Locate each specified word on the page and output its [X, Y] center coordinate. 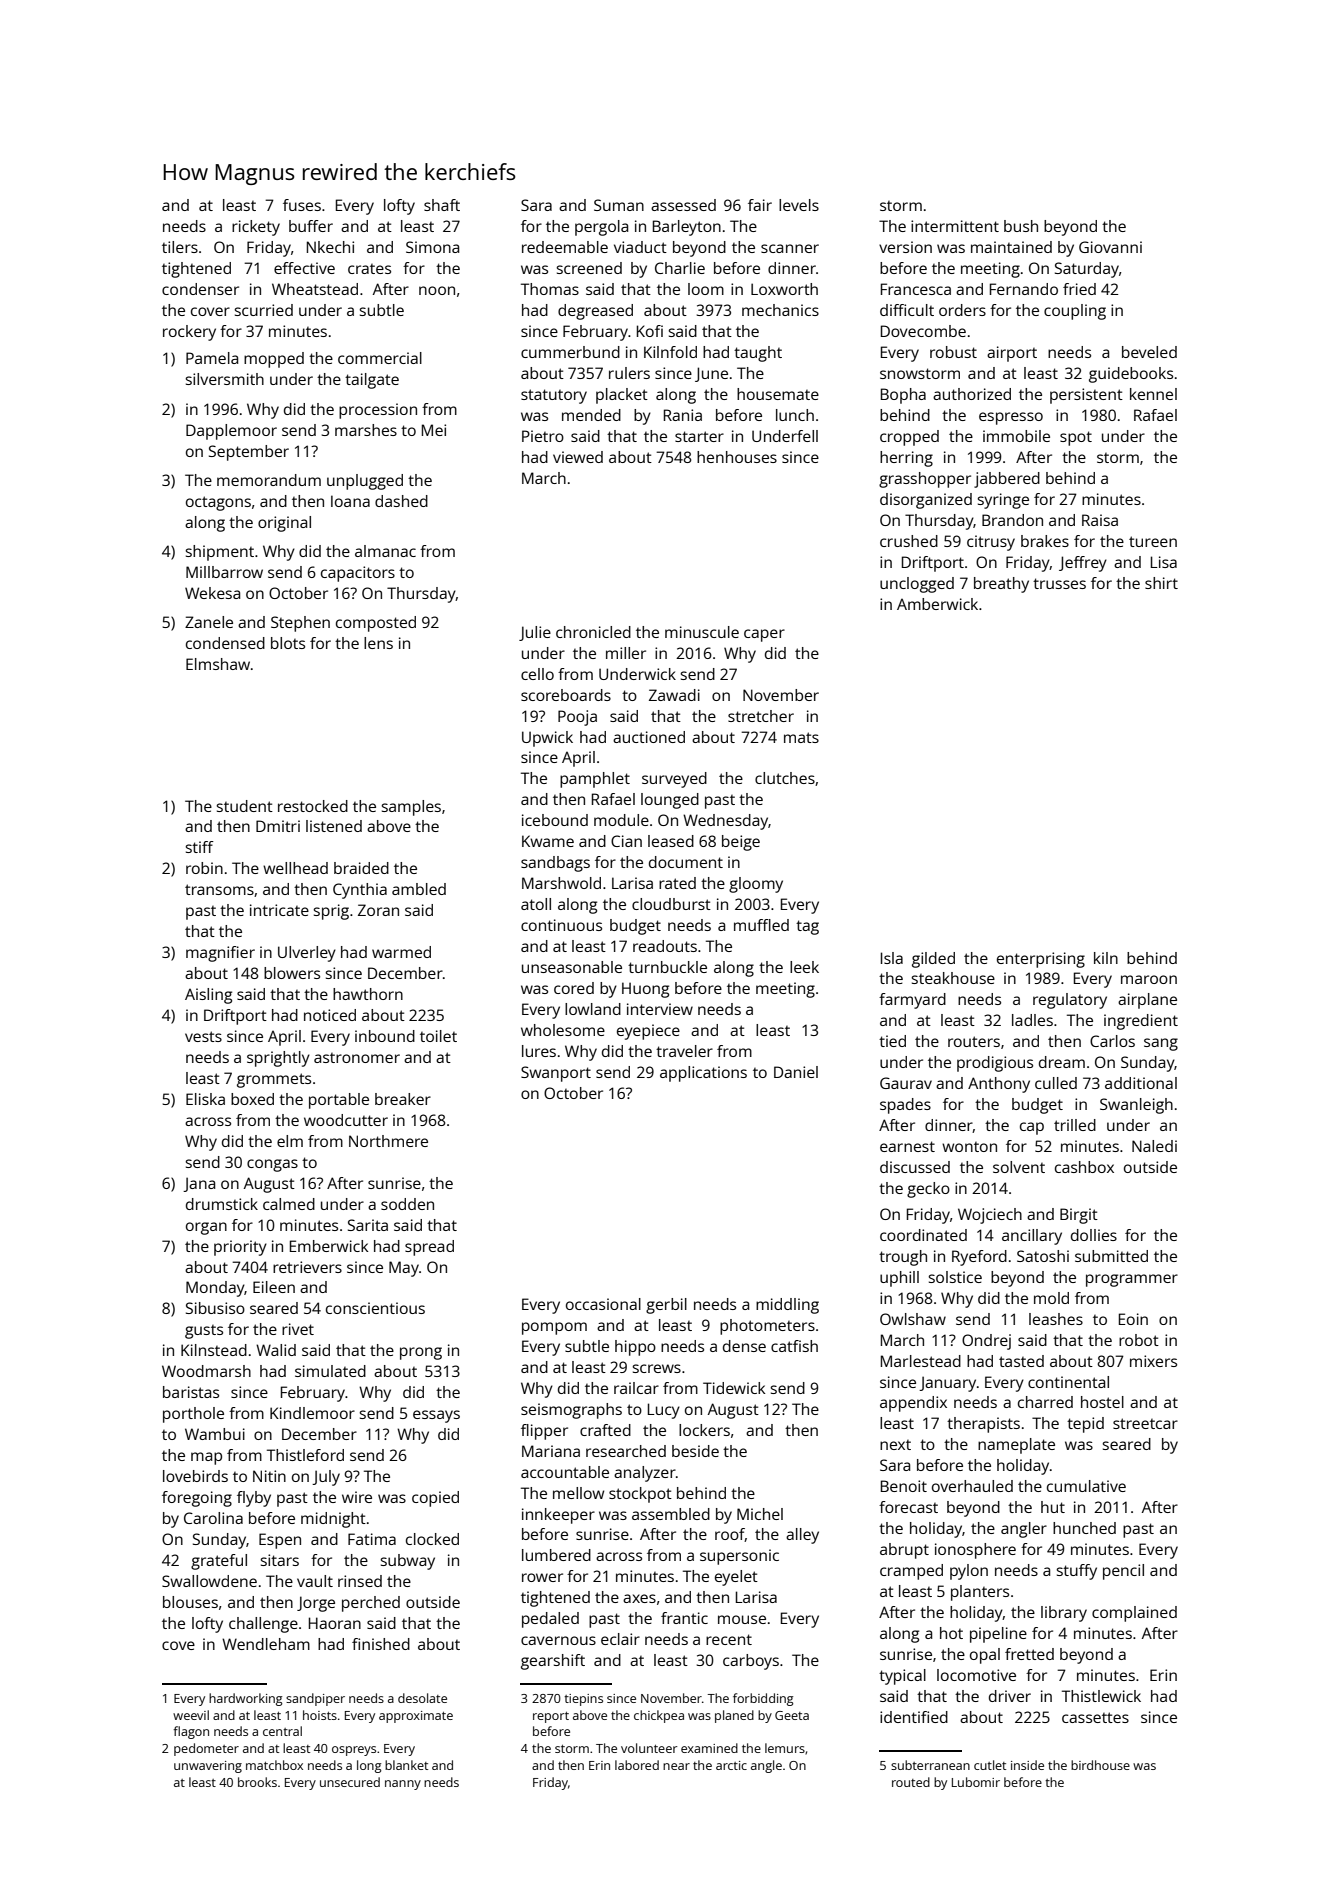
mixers [1153, 1361]
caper [764, 635]
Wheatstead [315, 289]
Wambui [215, 1434]
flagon [191, 1732]
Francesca [916, 289]
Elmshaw [218, 664]
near [676, 1766]
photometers [767, 1327]
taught [758, 354]
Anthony [999, 1085]
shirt [1161, 583]
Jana [199, 1184]
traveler [684, 1051]
